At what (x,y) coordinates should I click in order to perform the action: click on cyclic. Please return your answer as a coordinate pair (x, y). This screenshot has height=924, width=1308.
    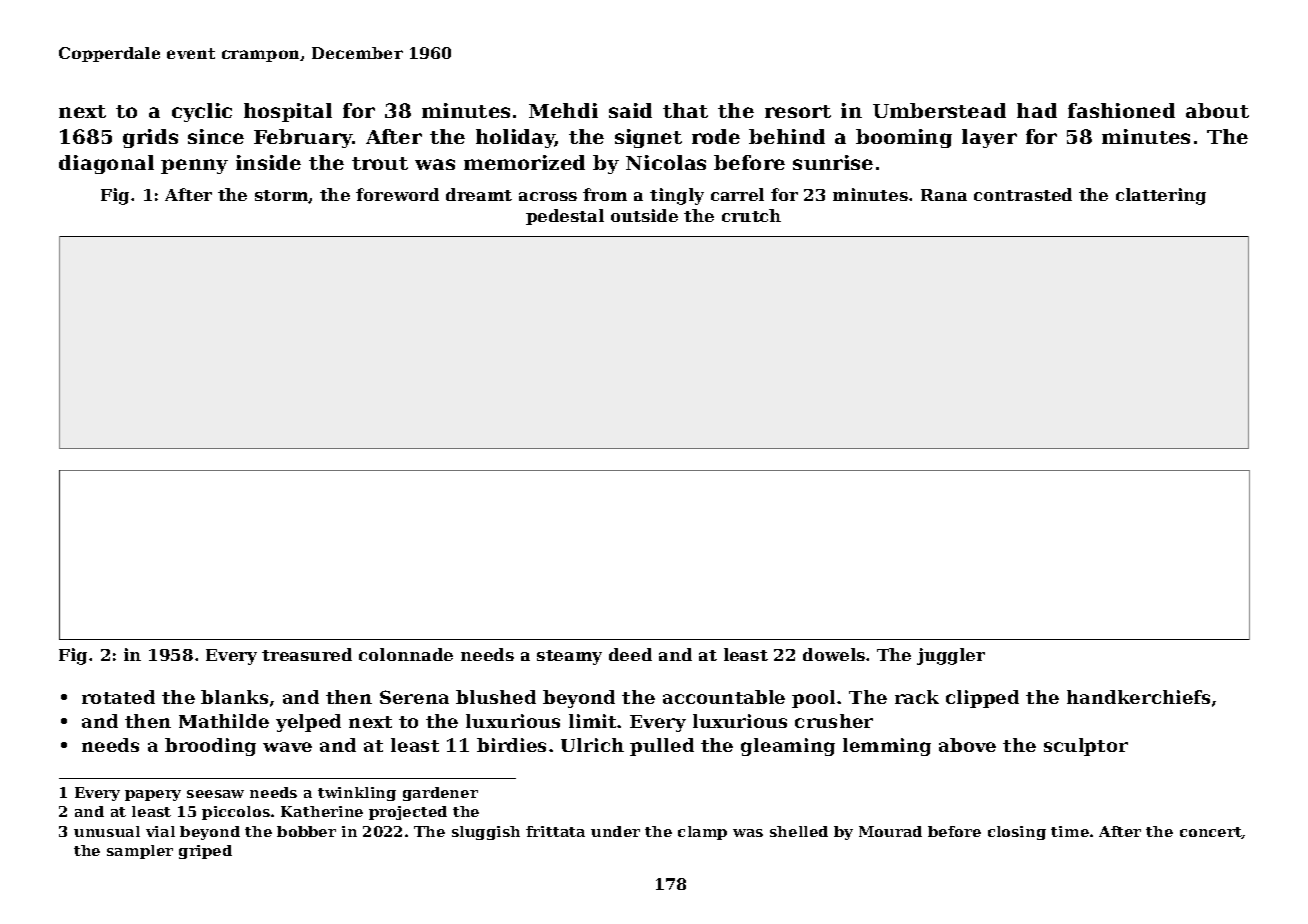
    Looking at the image, I should click on (202, 112).
